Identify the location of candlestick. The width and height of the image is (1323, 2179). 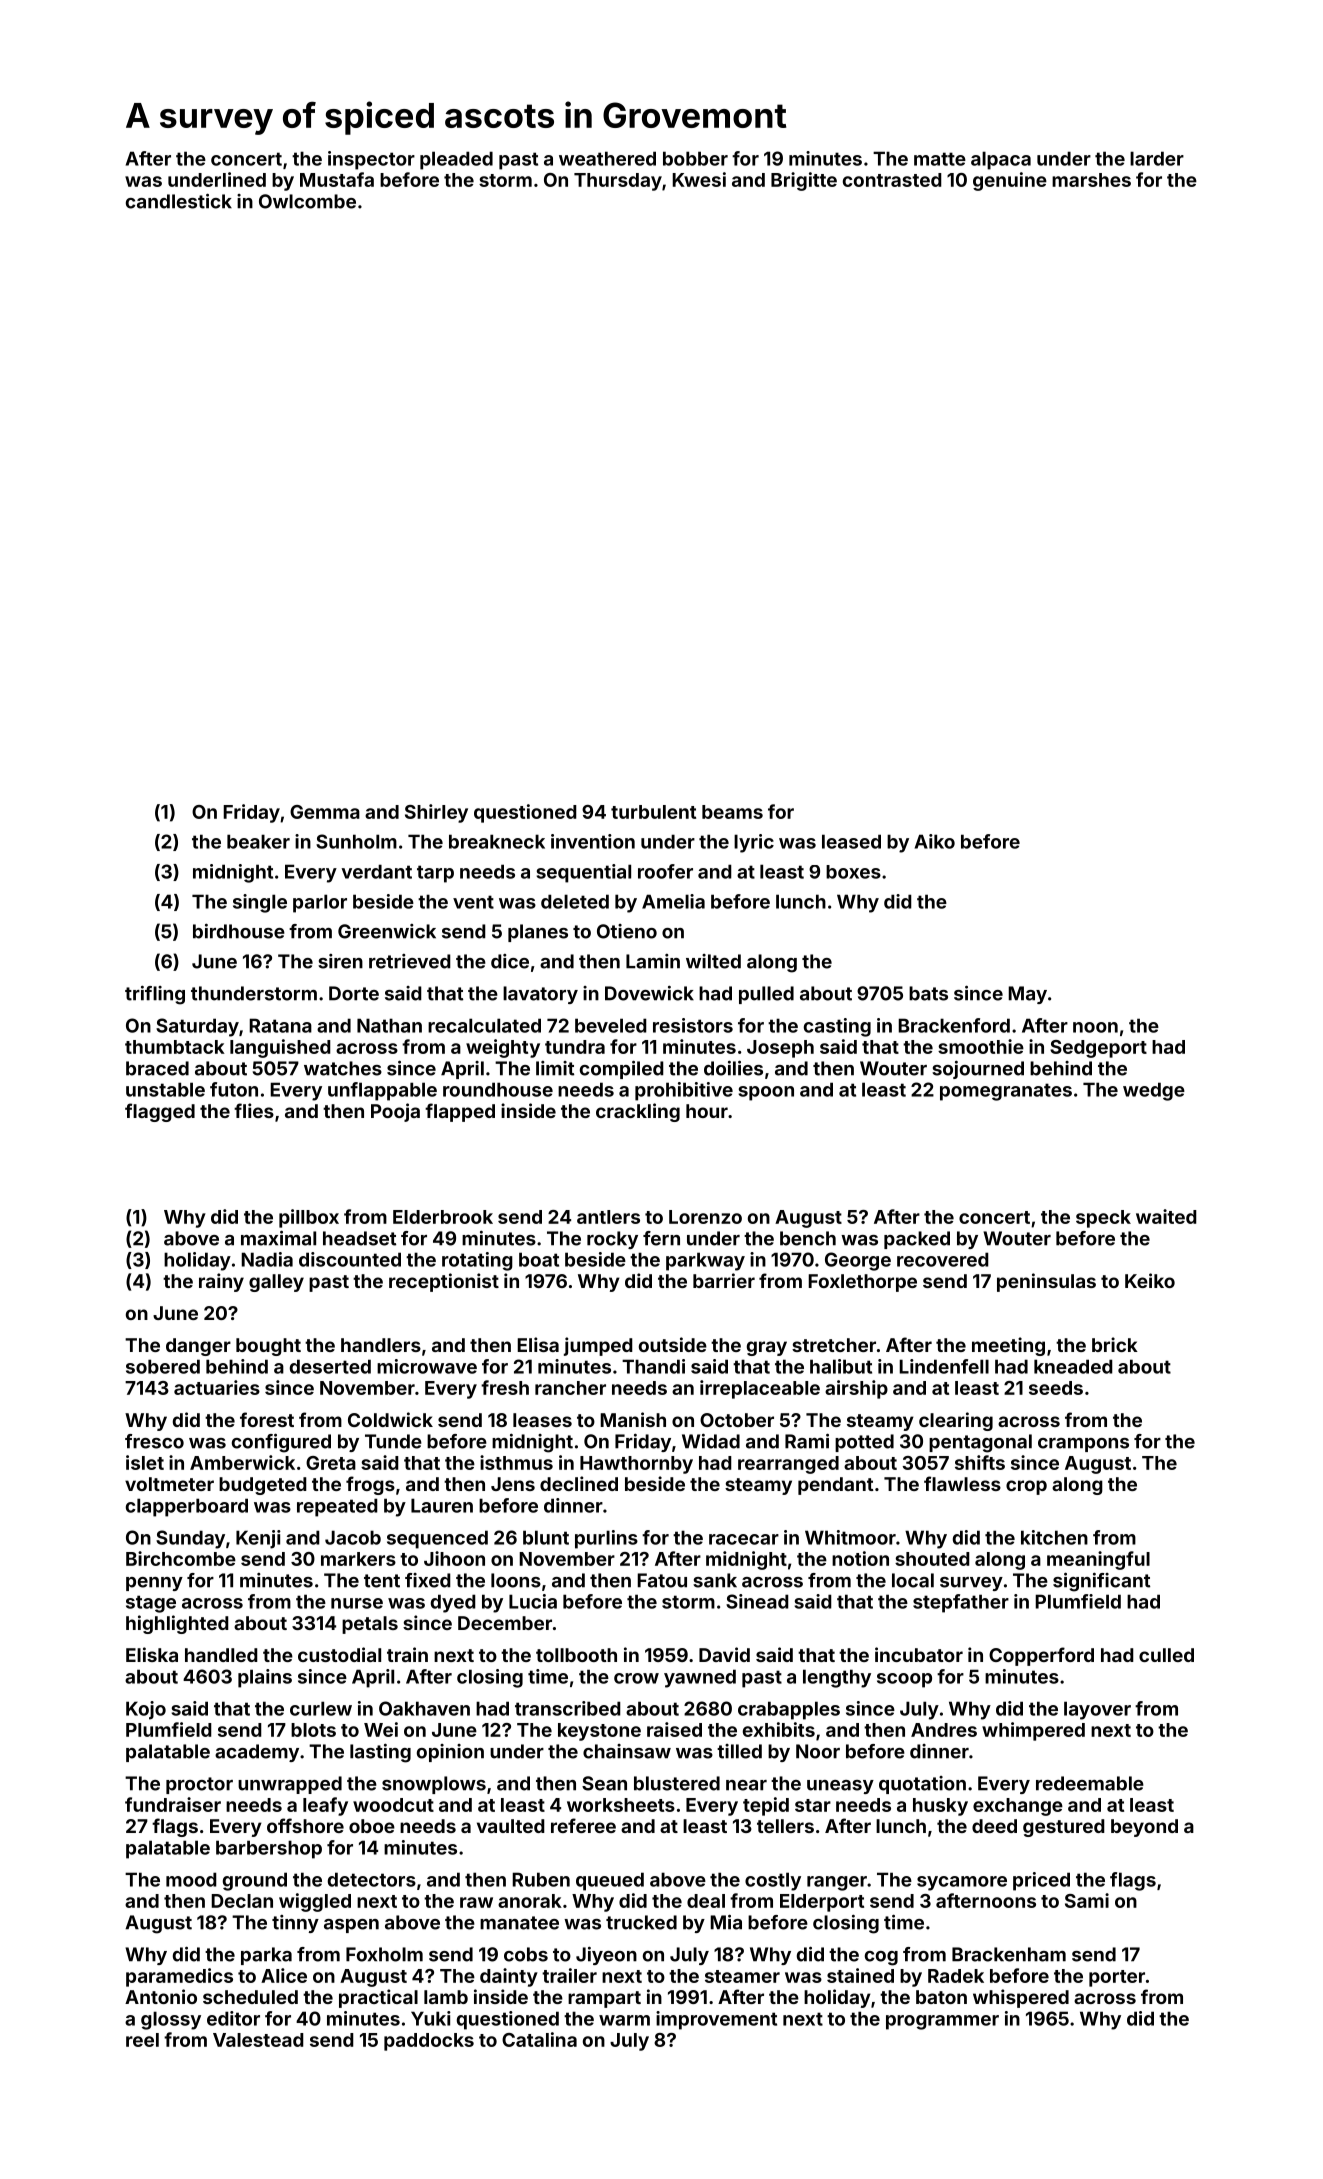
(179, 201).
